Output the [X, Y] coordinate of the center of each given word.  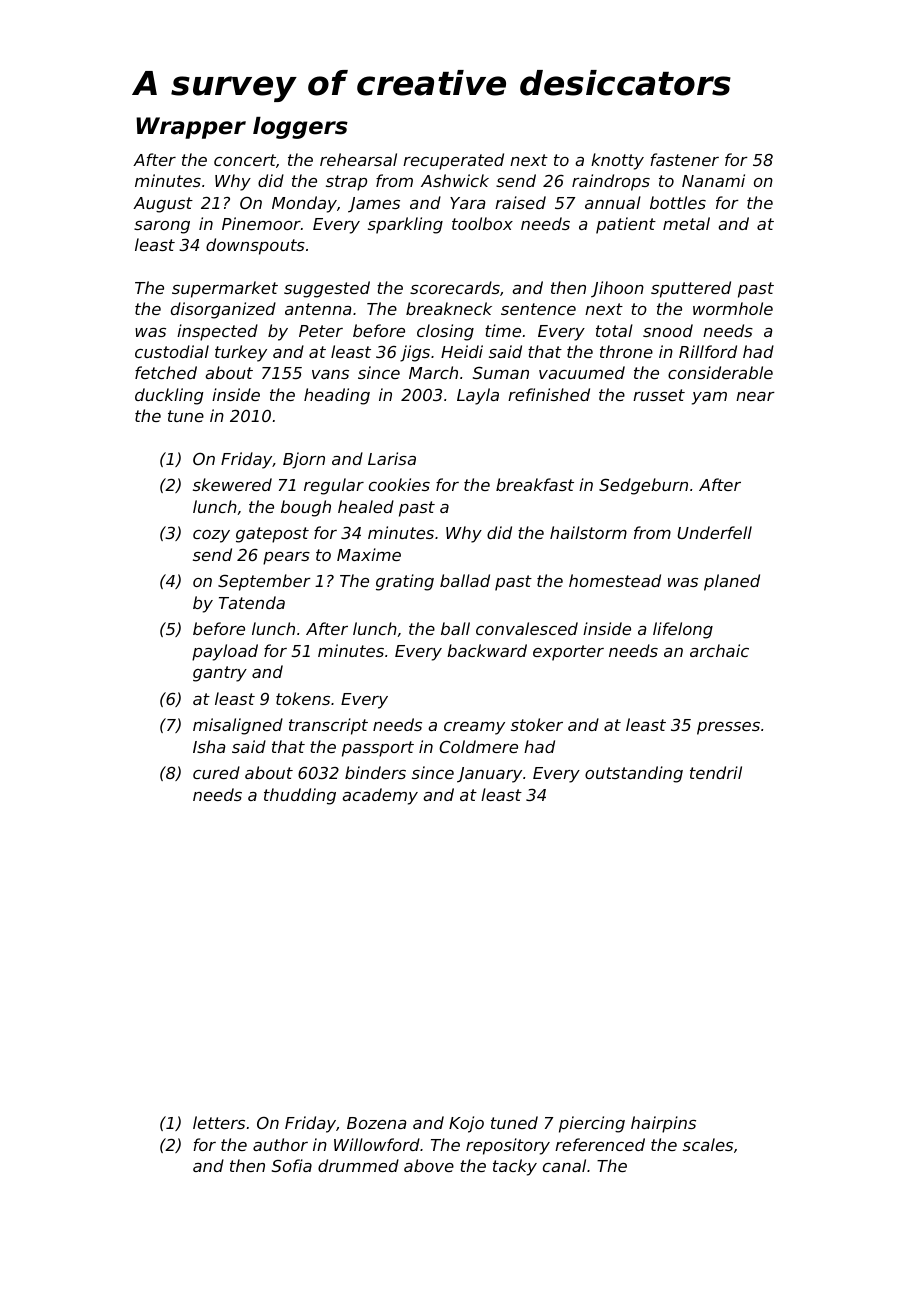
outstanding [634, 774]
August [163, 205]
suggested [327, 289]
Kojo [466, 1124]
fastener [684, 159]
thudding [300, 796]
